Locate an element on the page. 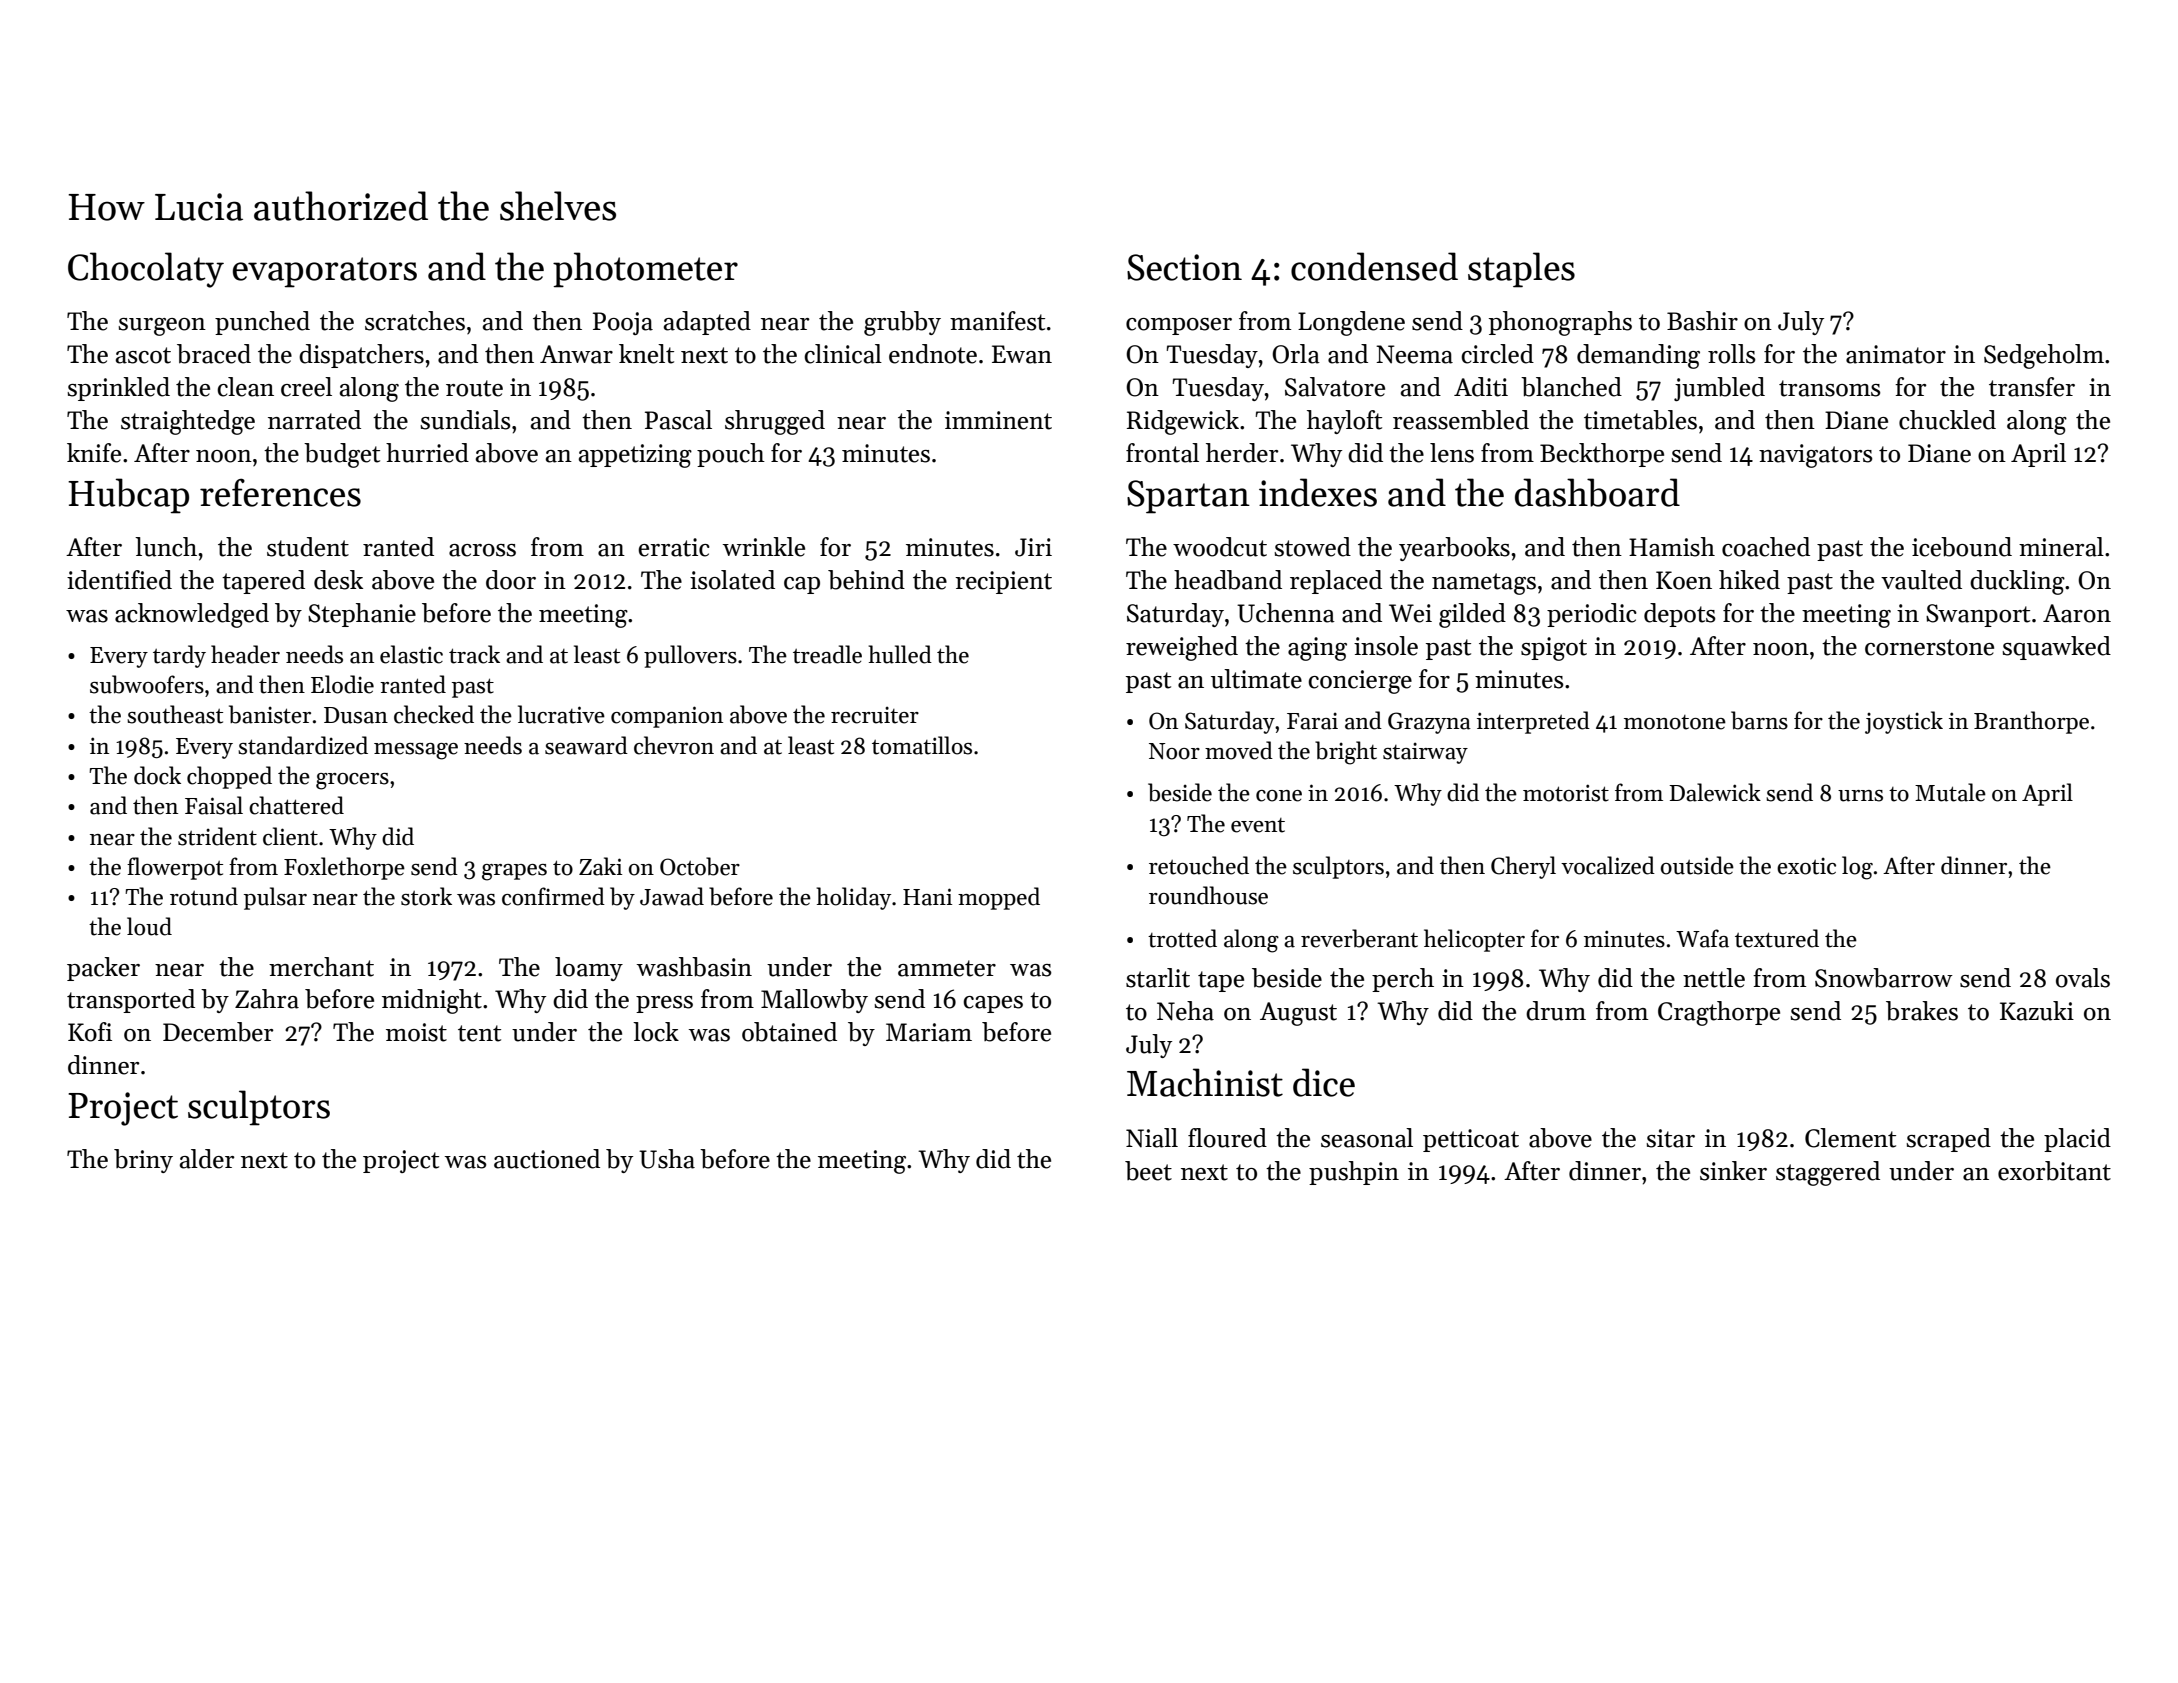 The image size is (2178, 1683). beet is located at coordinates (1148, 1171).
